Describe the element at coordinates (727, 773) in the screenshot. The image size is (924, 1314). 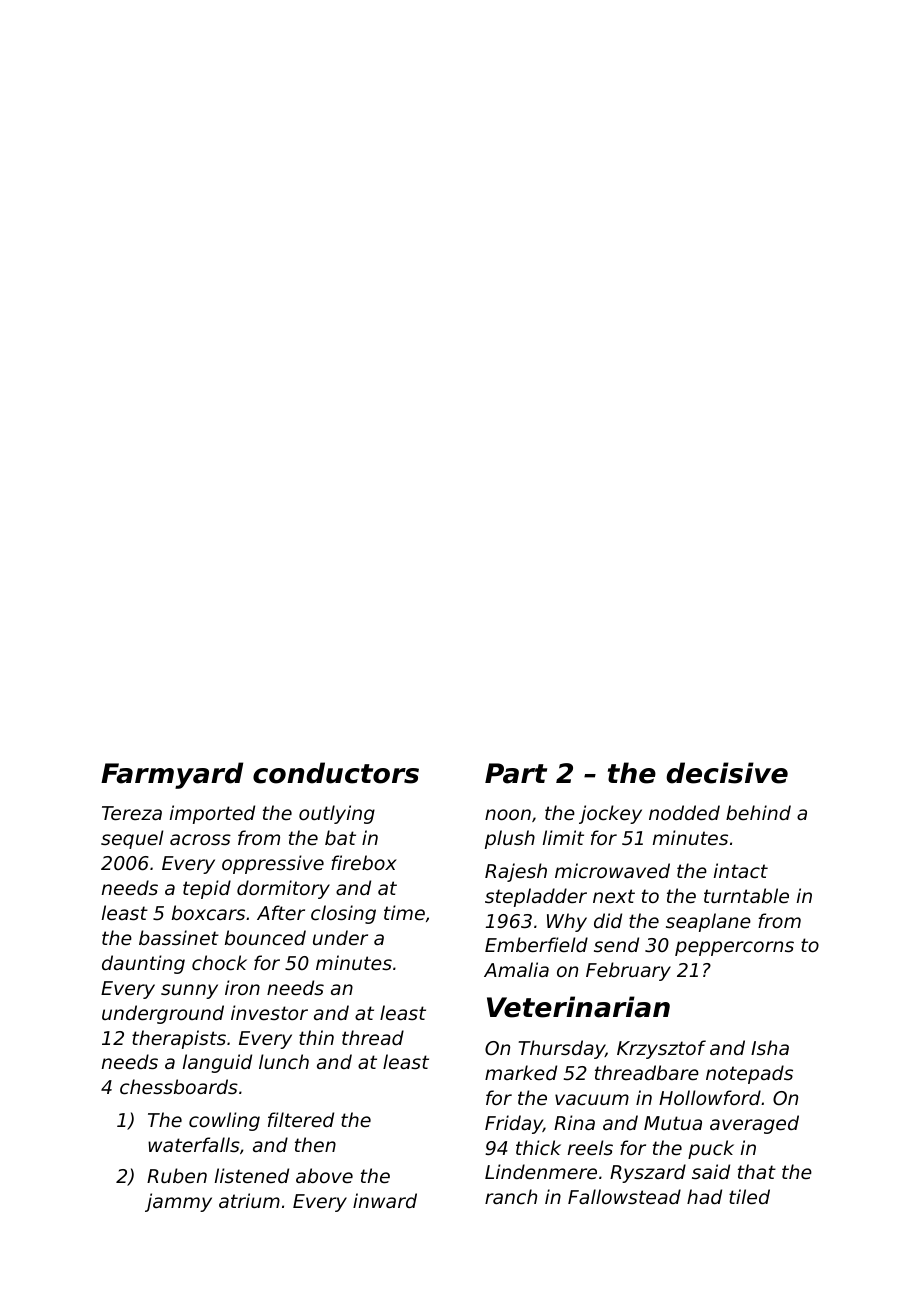
I see `decisive` at that location.
